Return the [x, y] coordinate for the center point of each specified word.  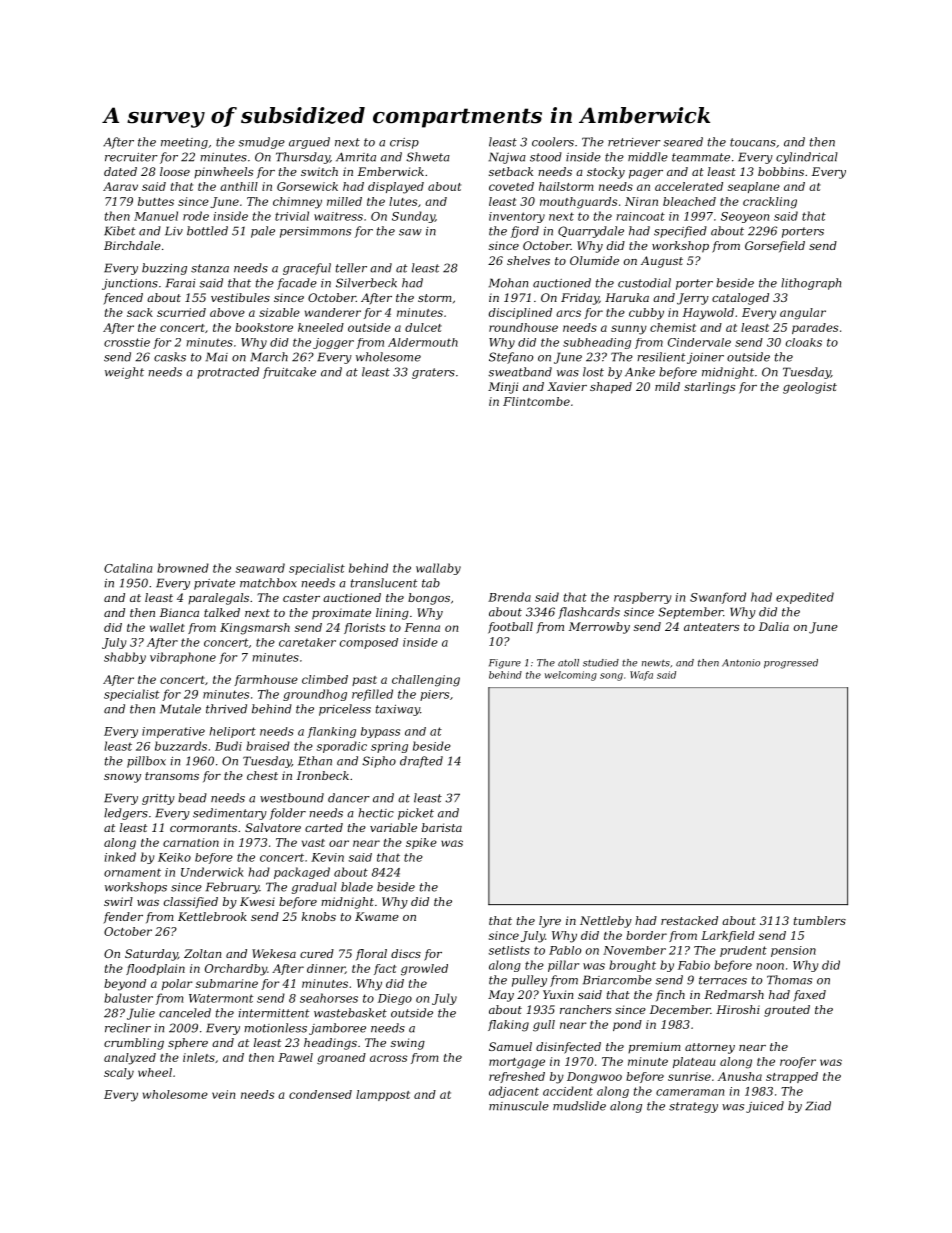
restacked [689, 920]
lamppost [383, 1095]
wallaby [438, 569]
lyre [550, 922]
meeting [184, 143]
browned [183, 568]
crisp [404, 143]
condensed [320, 1094]
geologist [810, 388]
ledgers [126, 814]
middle [648, 157]
